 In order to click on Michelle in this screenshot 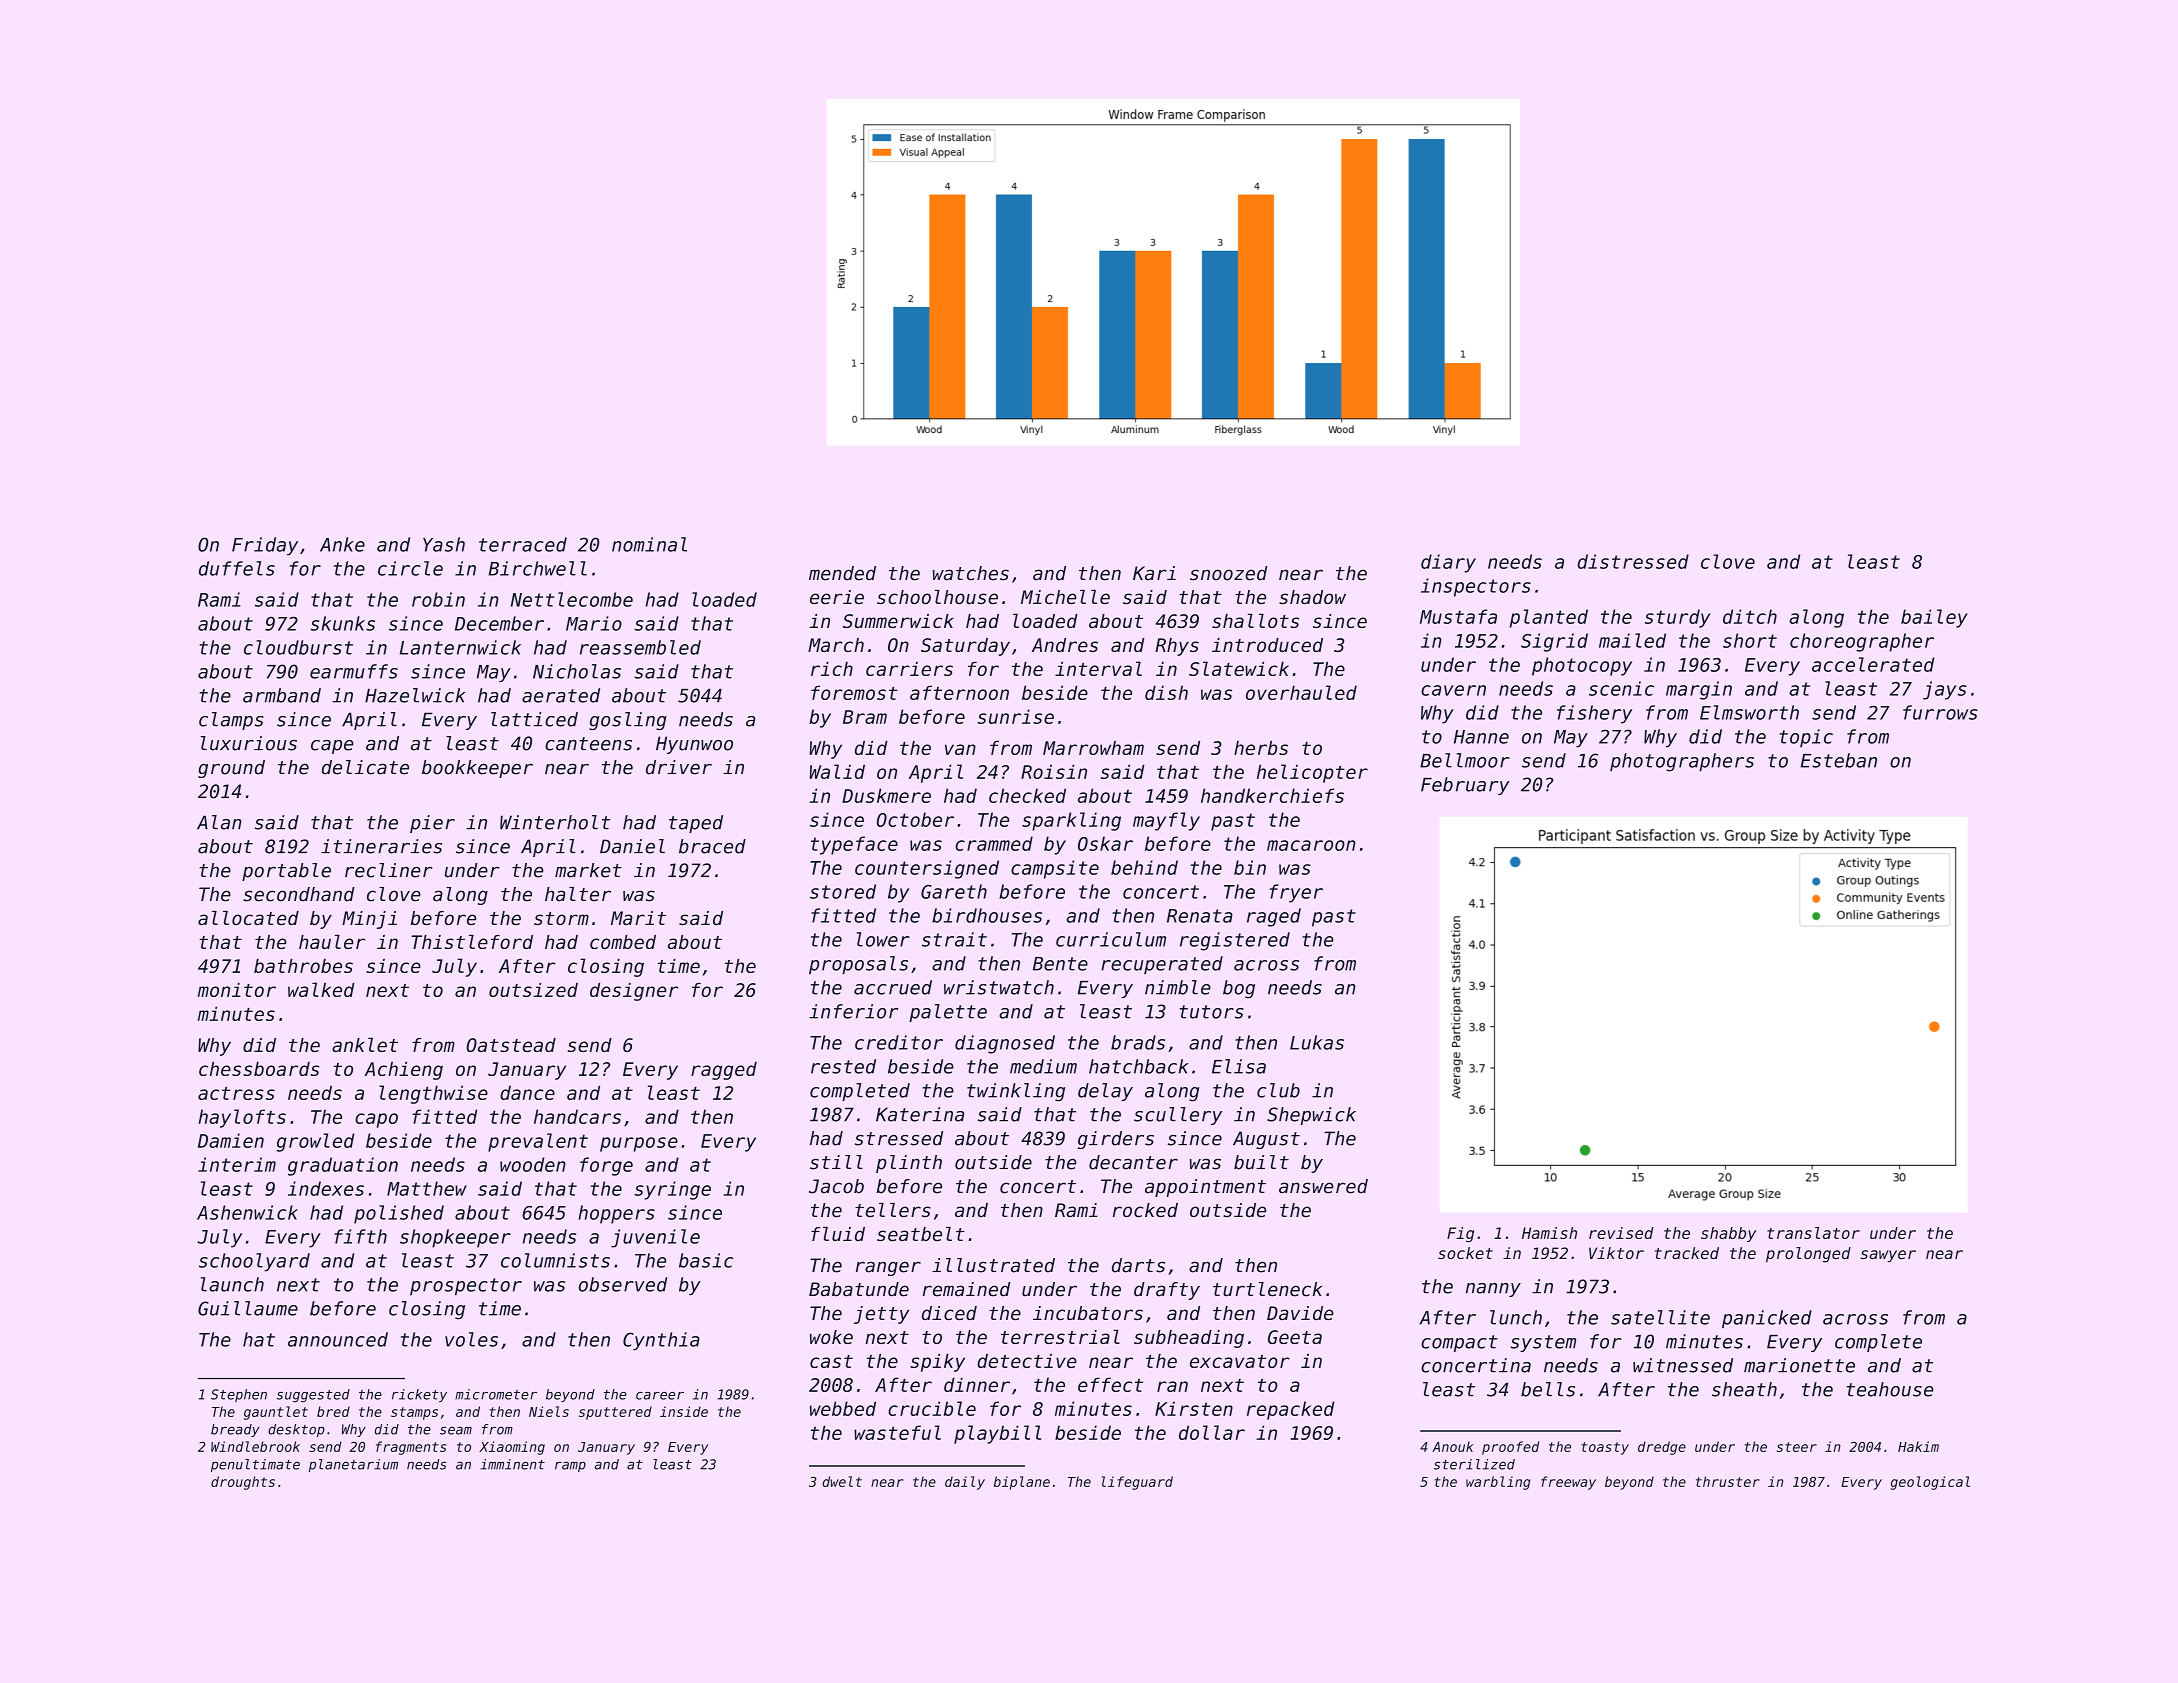, I will do `click(1065, 597)`.
